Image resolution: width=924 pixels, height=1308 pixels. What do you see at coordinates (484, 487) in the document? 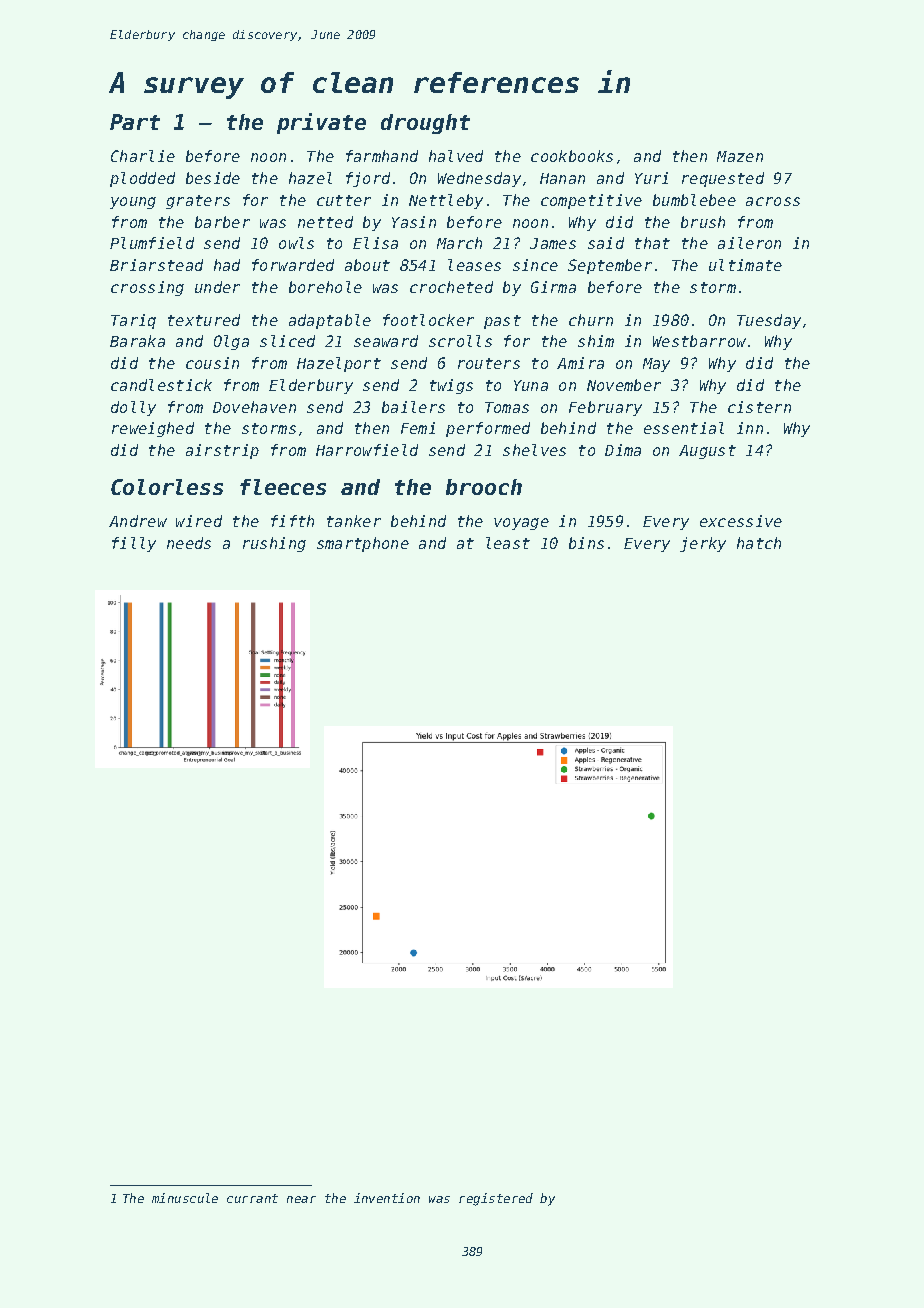
I see `brooch` at bounding box center [484, 487].
